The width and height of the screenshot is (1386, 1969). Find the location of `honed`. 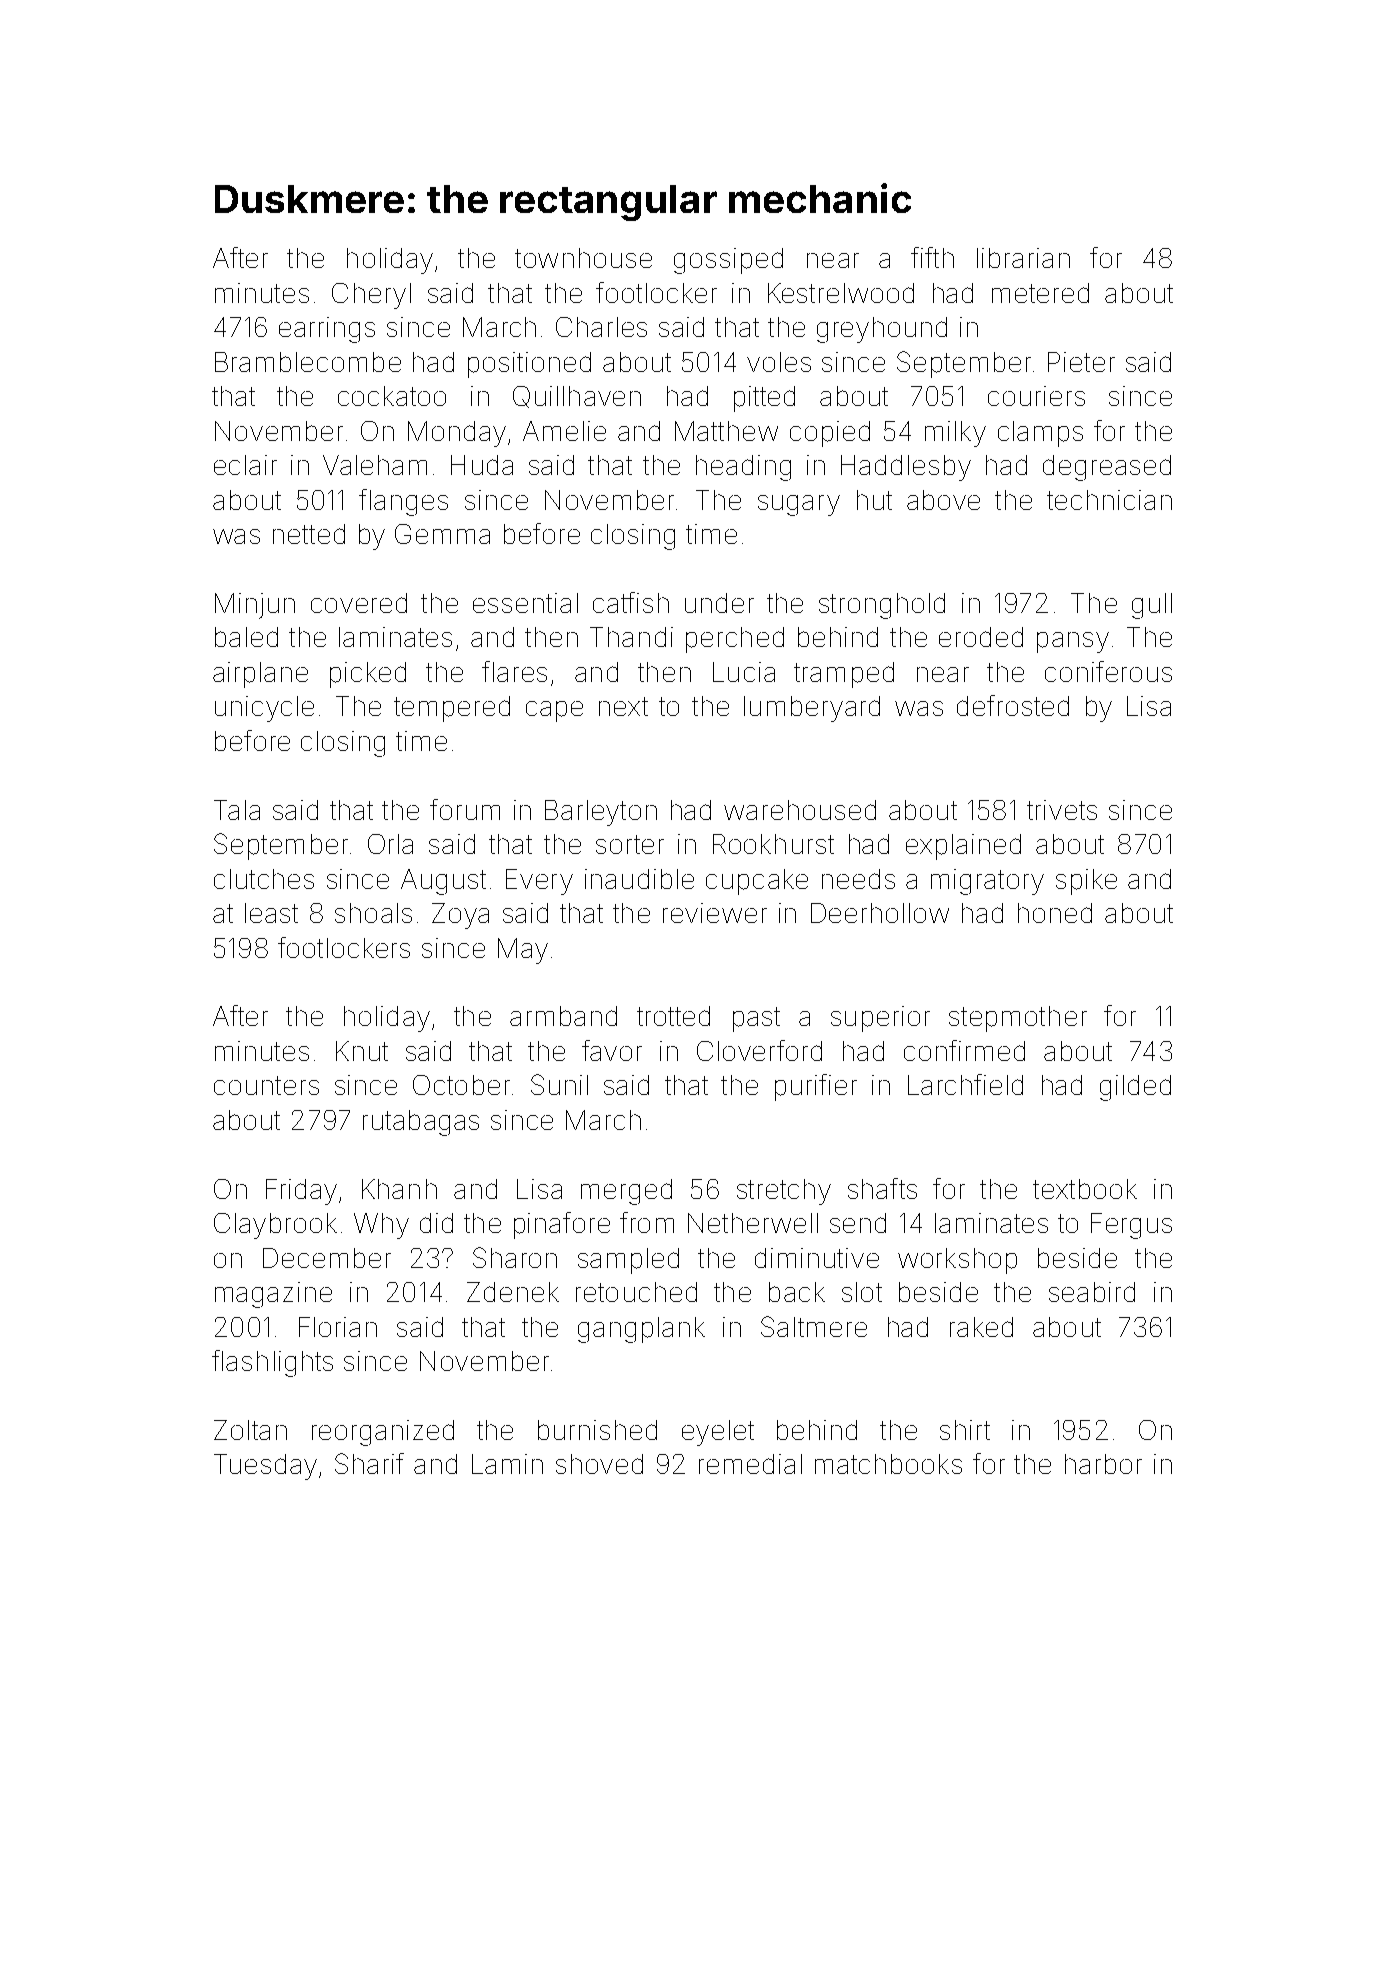

honed is located at coordinates (1055, 913).
